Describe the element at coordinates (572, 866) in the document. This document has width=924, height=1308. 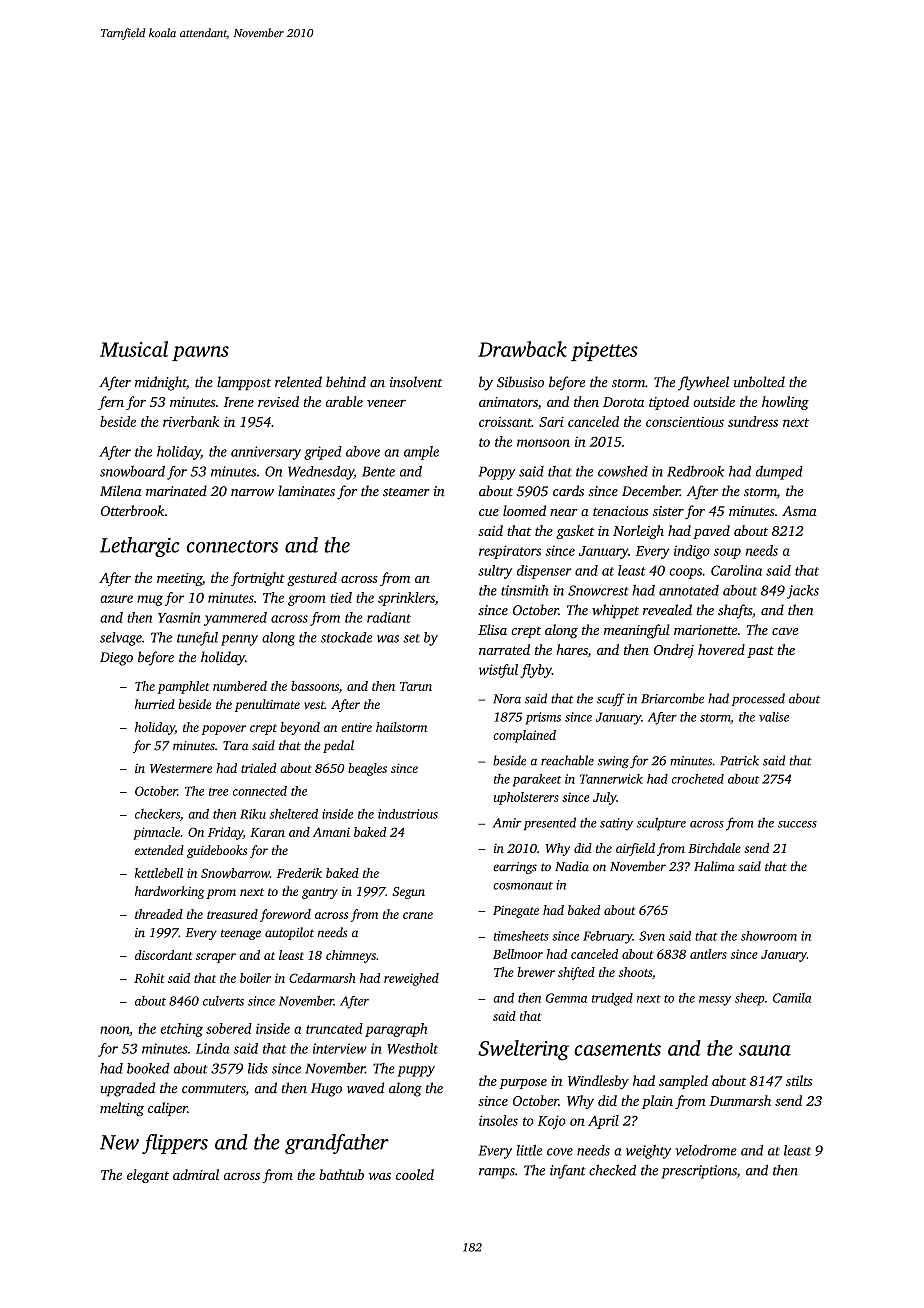
I see `Nadia` at that location.
